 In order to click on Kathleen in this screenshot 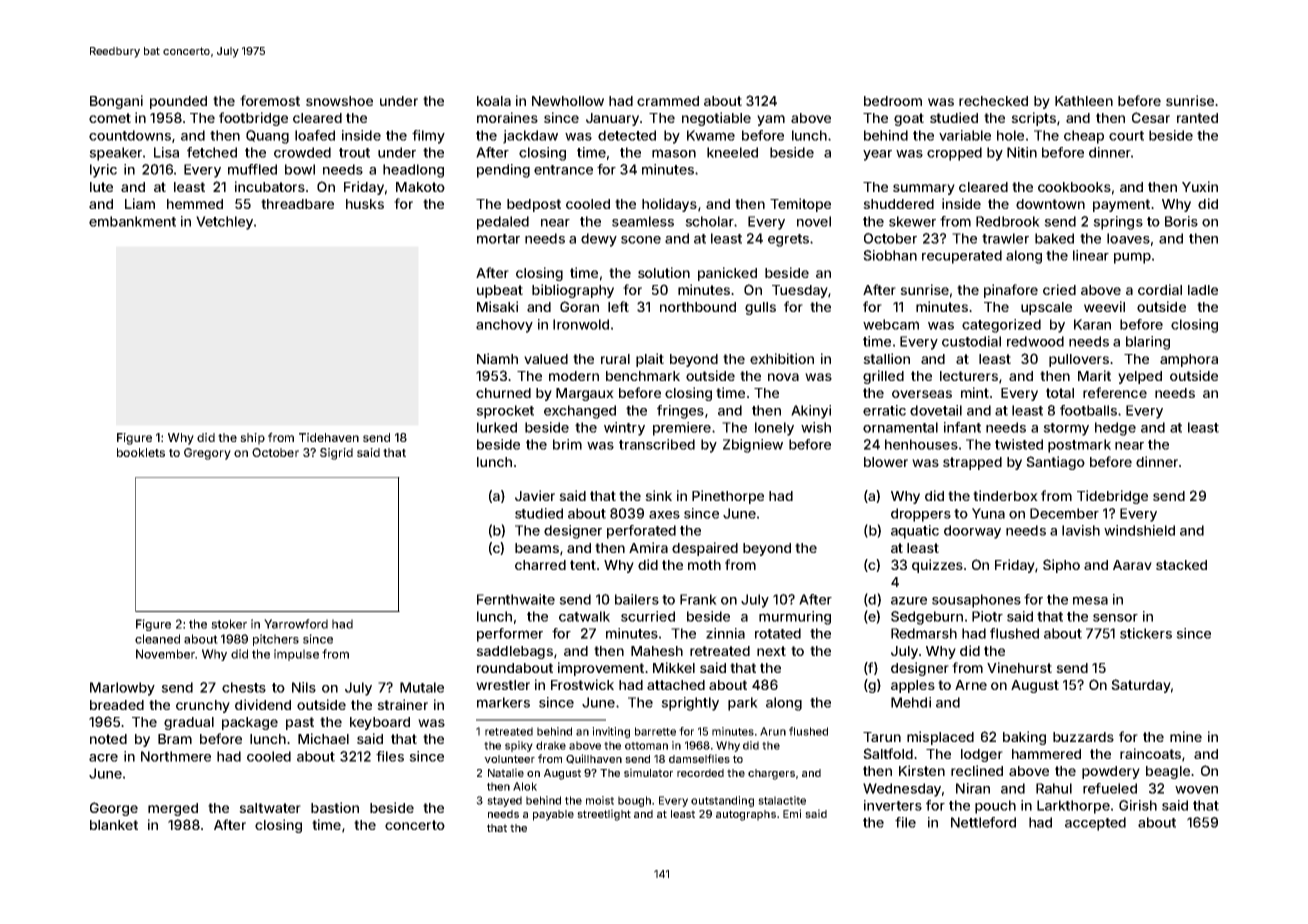, I will do `click(1084, 101)`.
